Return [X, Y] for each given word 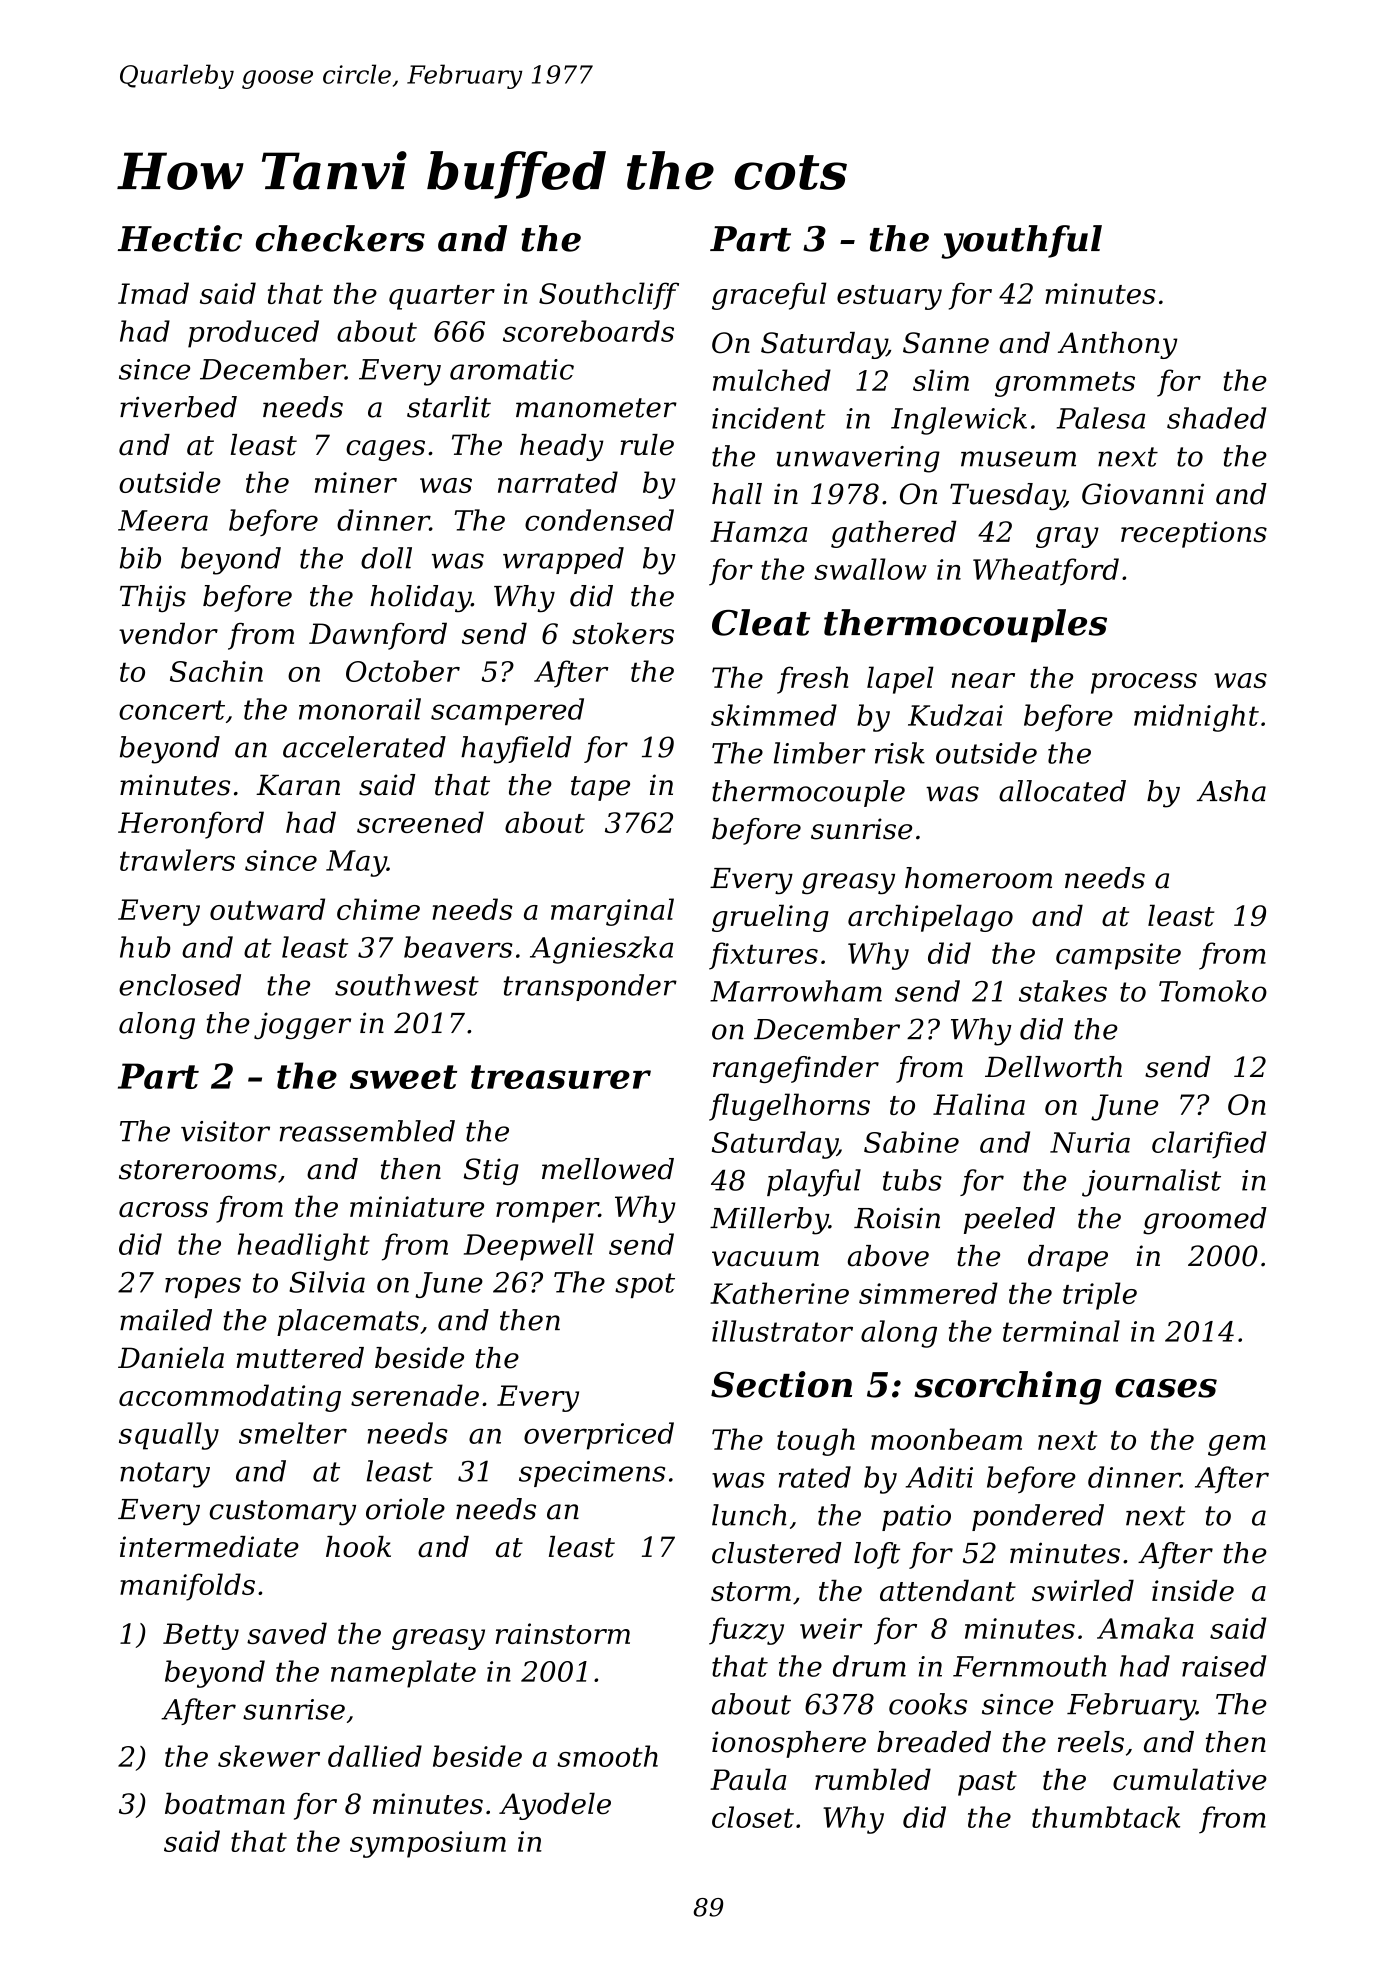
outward [267, 909]
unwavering [858, 459]
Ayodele [555, 1806]
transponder [590, 987]
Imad [153, 293]
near [983, 680]
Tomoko [1213, 991]
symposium [428, 1844]
